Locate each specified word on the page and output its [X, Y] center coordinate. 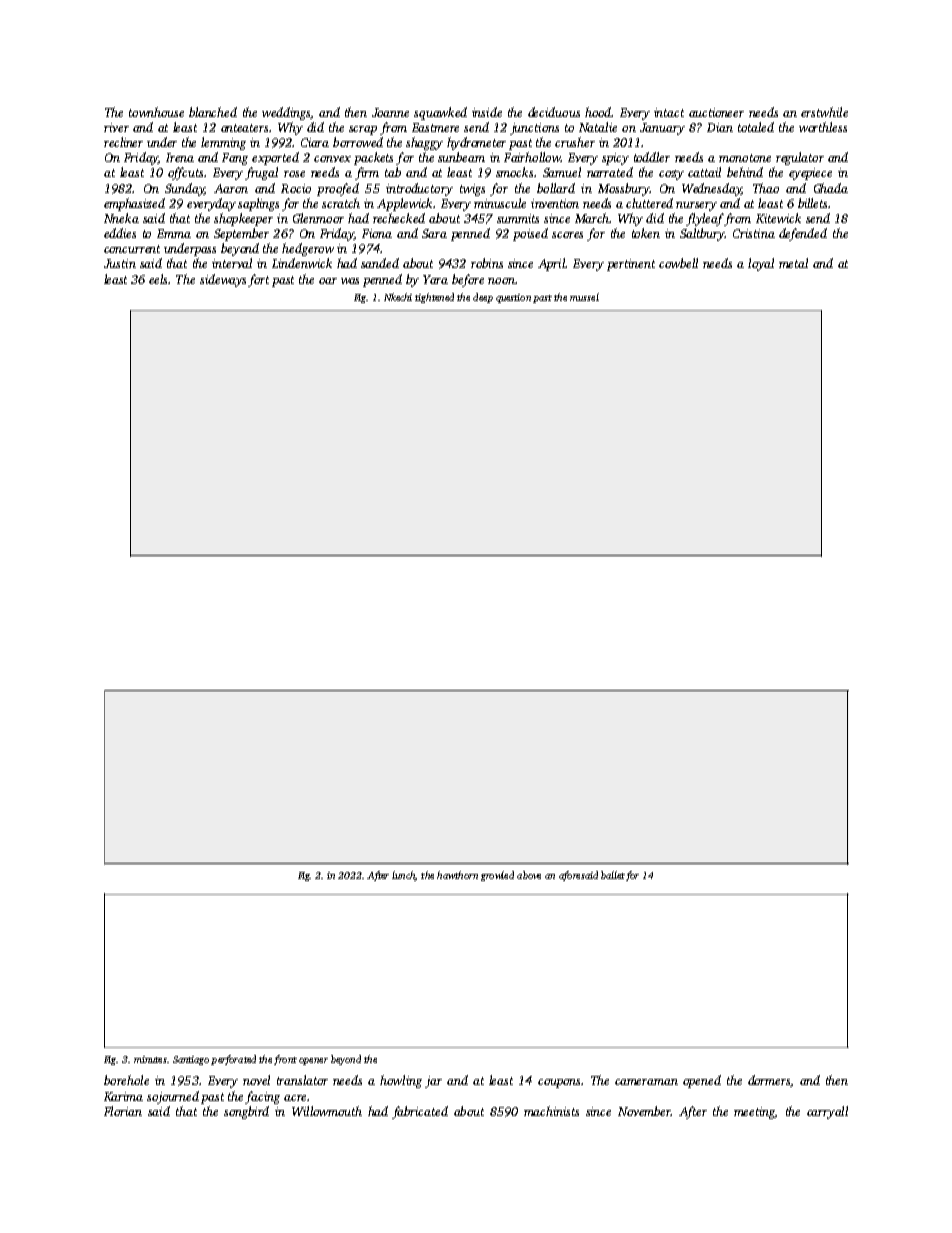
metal [793, 263]
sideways [223, 280]
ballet [613, 875]
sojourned [173, 1097]
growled [497, 876]
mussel [584, 297]
